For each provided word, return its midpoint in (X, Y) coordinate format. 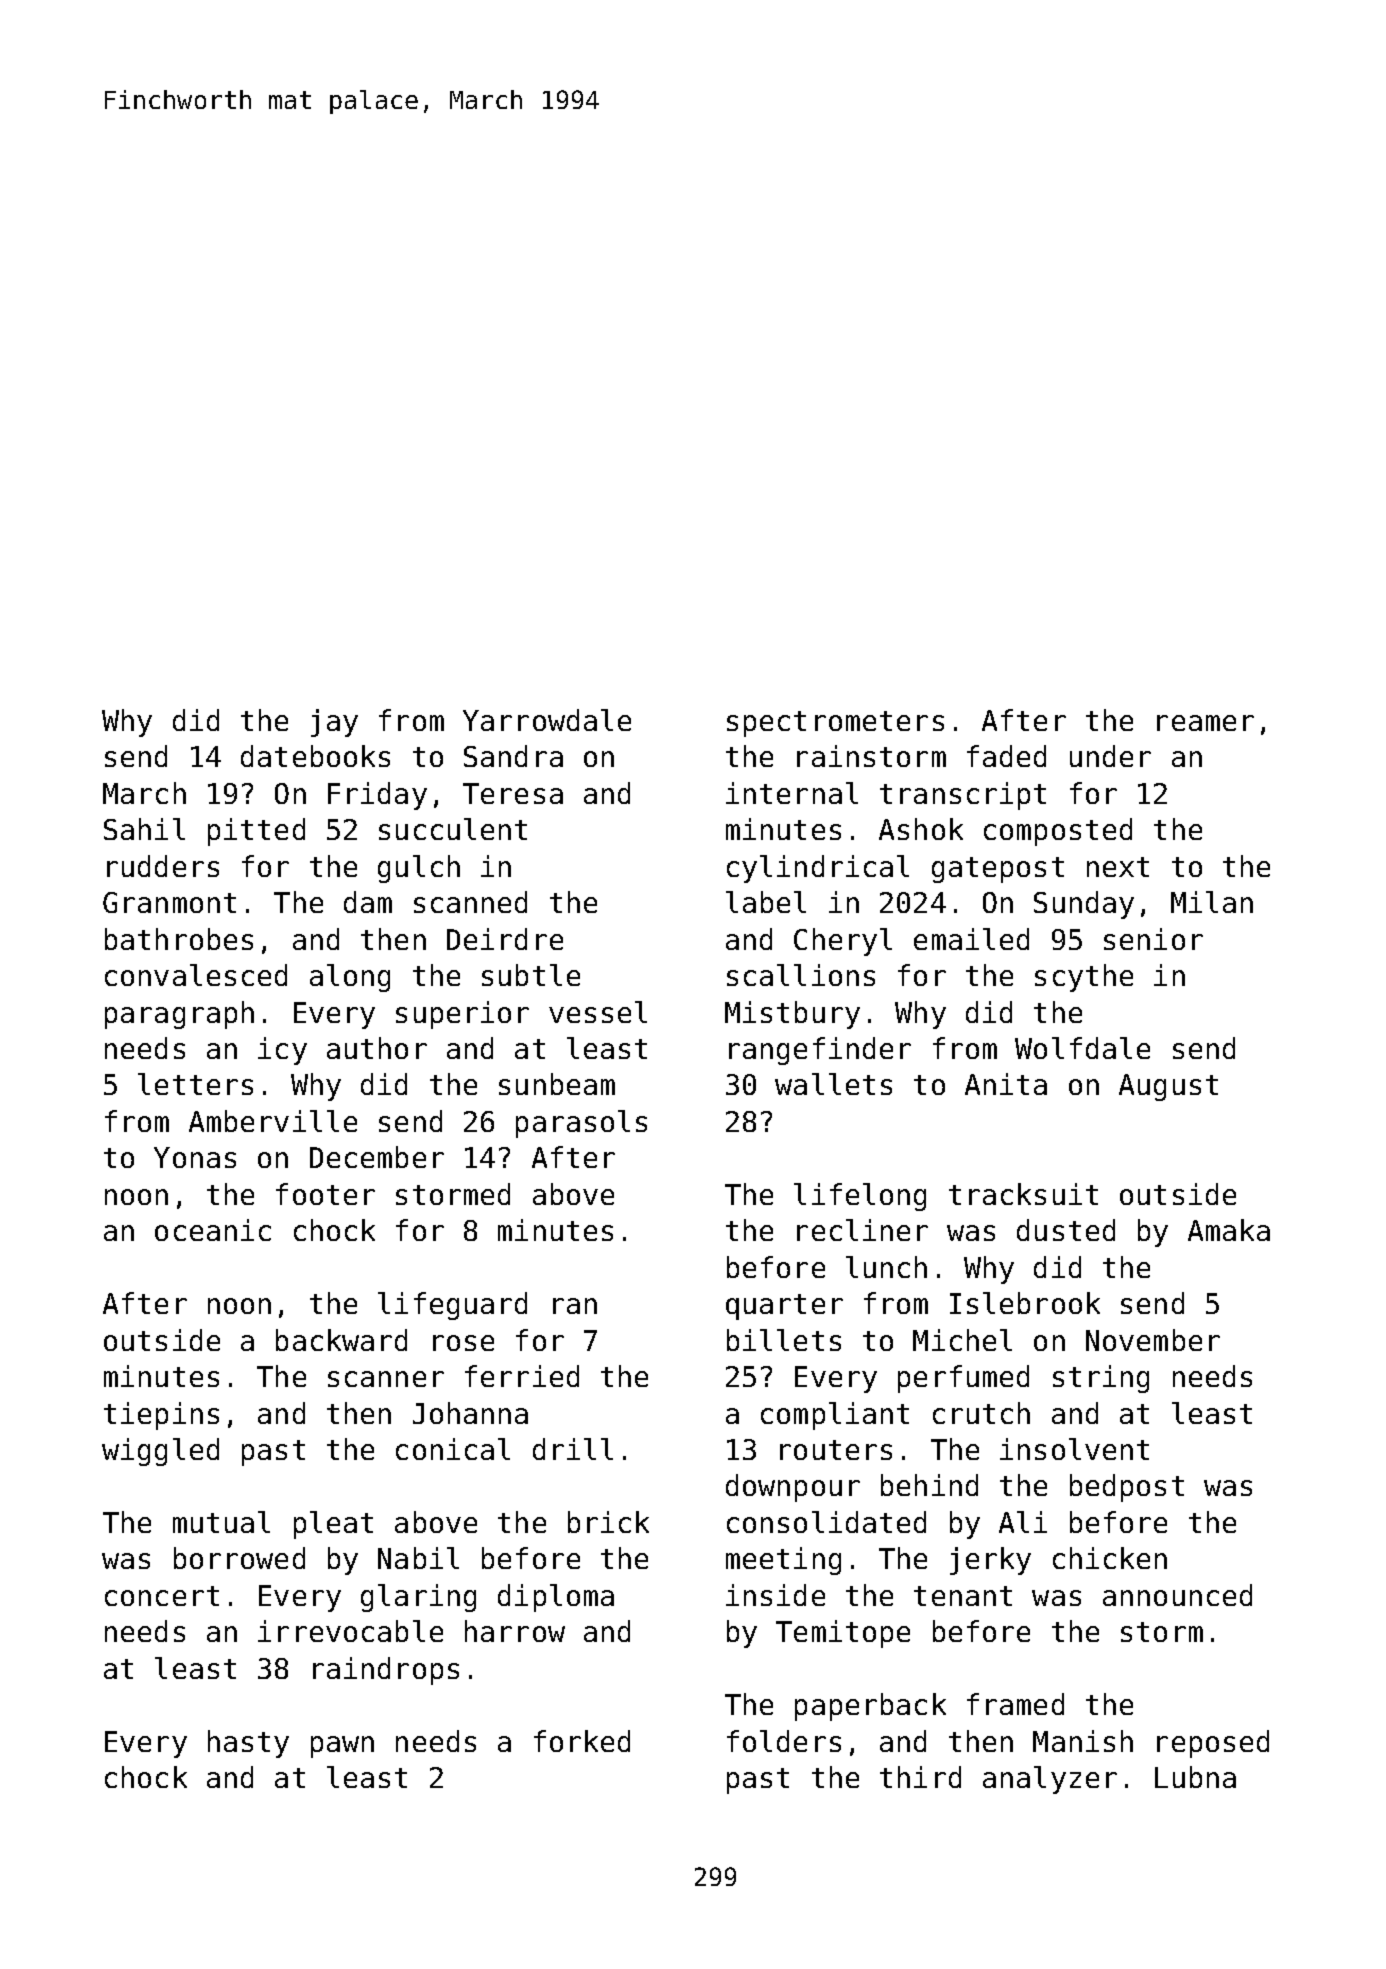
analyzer (1050, 1780)
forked (582, 1741)
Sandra (513, 756)
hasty (248, 1744)
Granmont (169, 902)
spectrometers (835, 724)
